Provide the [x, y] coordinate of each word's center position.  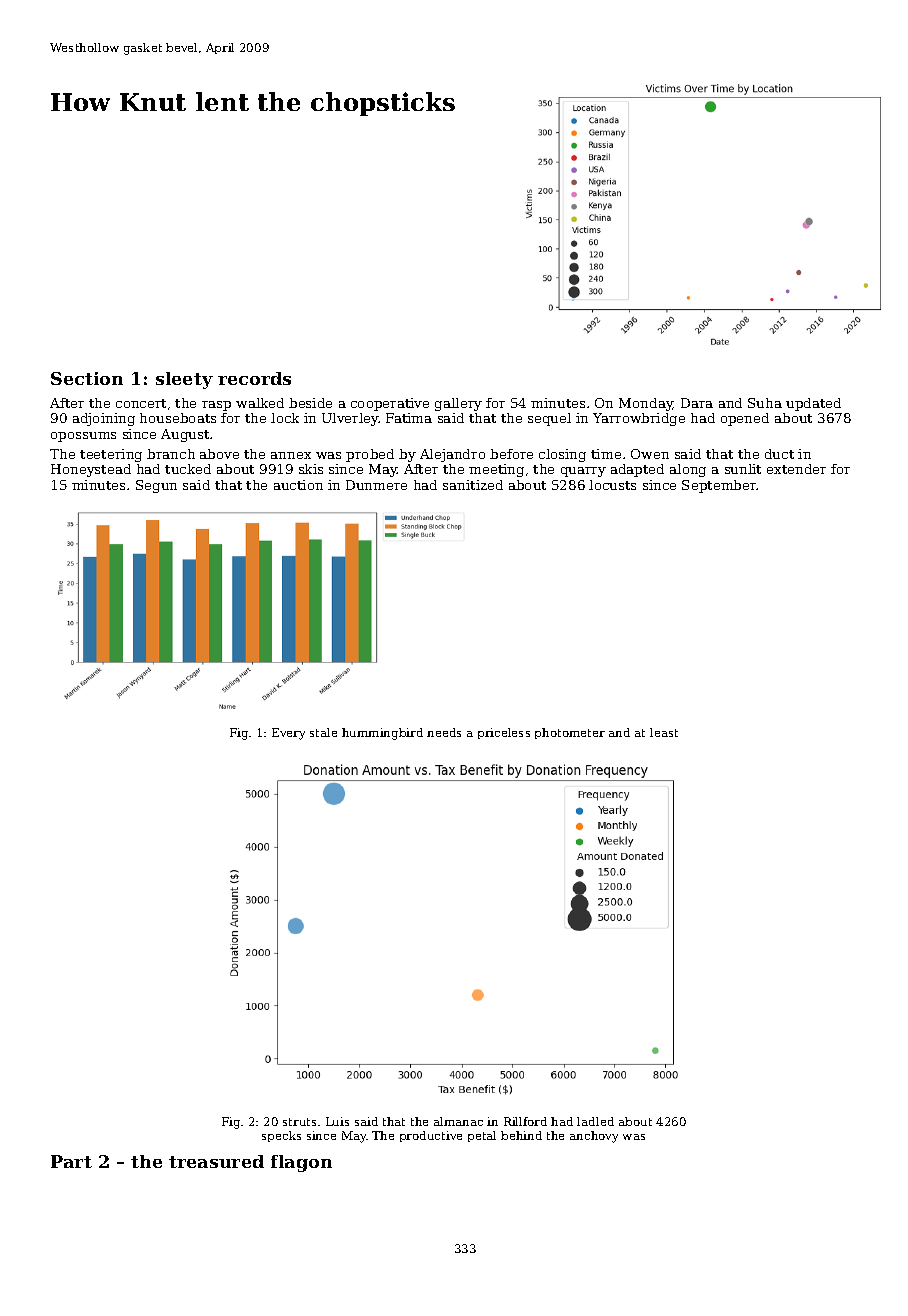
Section [87, 378]
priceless [504, 733]
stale [323, 732]
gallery [458, 404]
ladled [595, 1121]
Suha [765, 403]
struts [299, 1122]
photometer [570, 733]
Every [288, 734]
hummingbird [382, 734]
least [664, 732]
